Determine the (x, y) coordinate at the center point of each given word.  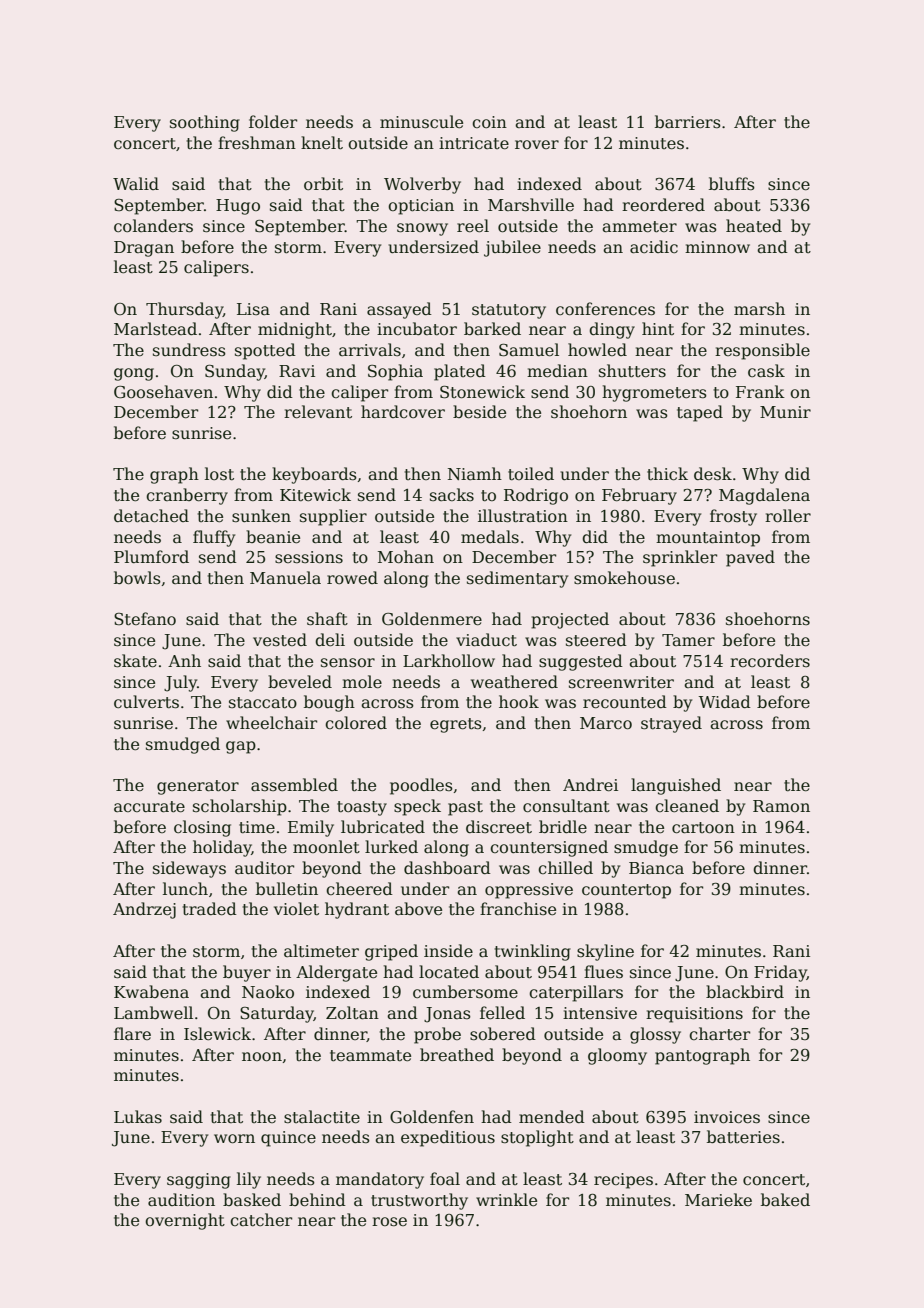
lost (219, 474)
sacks (452, 494)
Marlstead (155, 329)
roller (788, 516)
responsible (762, 351)
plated (460, 372)
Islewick (217, 1034)
